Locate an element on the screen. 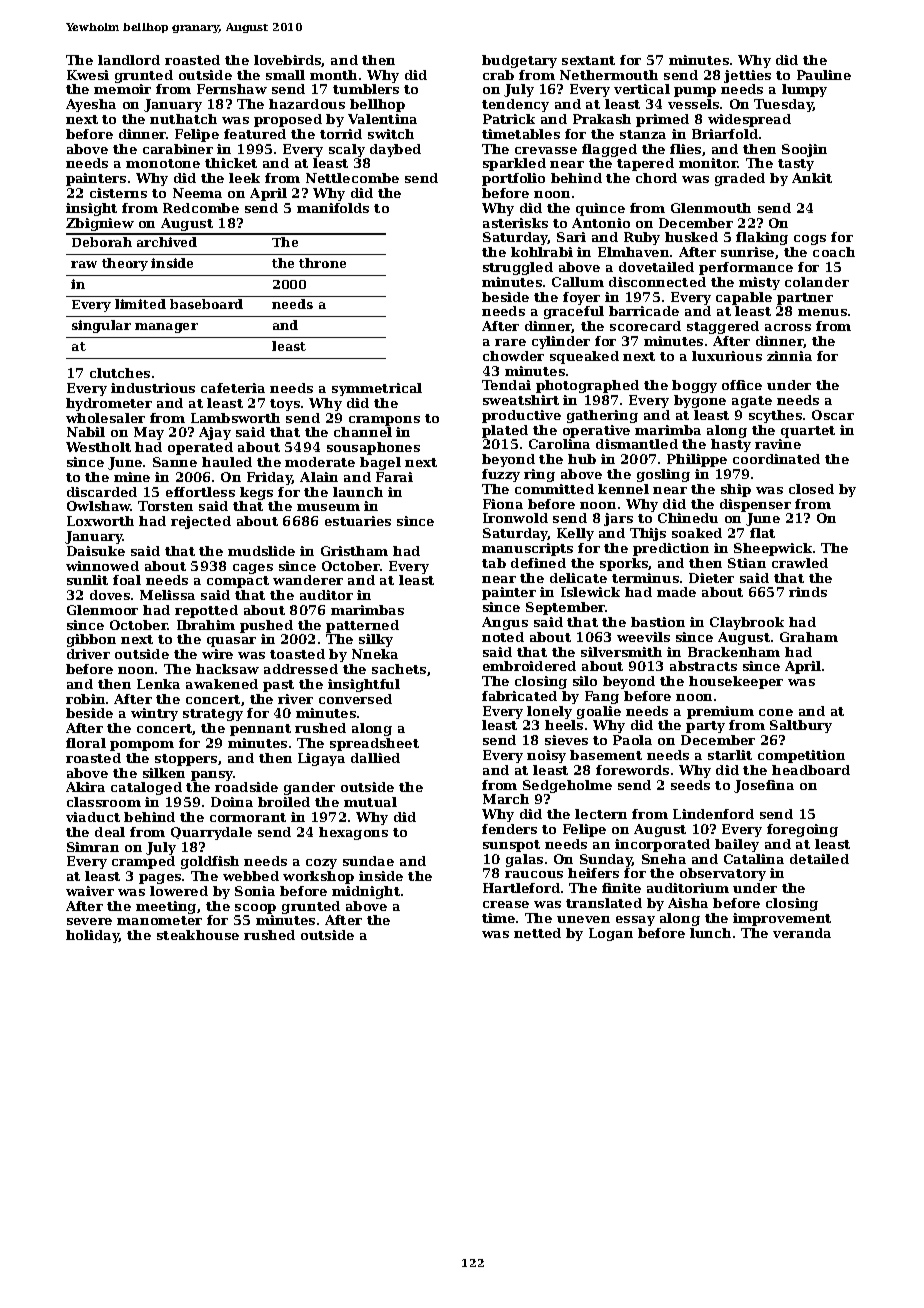 The width and height of the screenshot is (924, 1308). Kwesi is located at coordinates (88, 75).
